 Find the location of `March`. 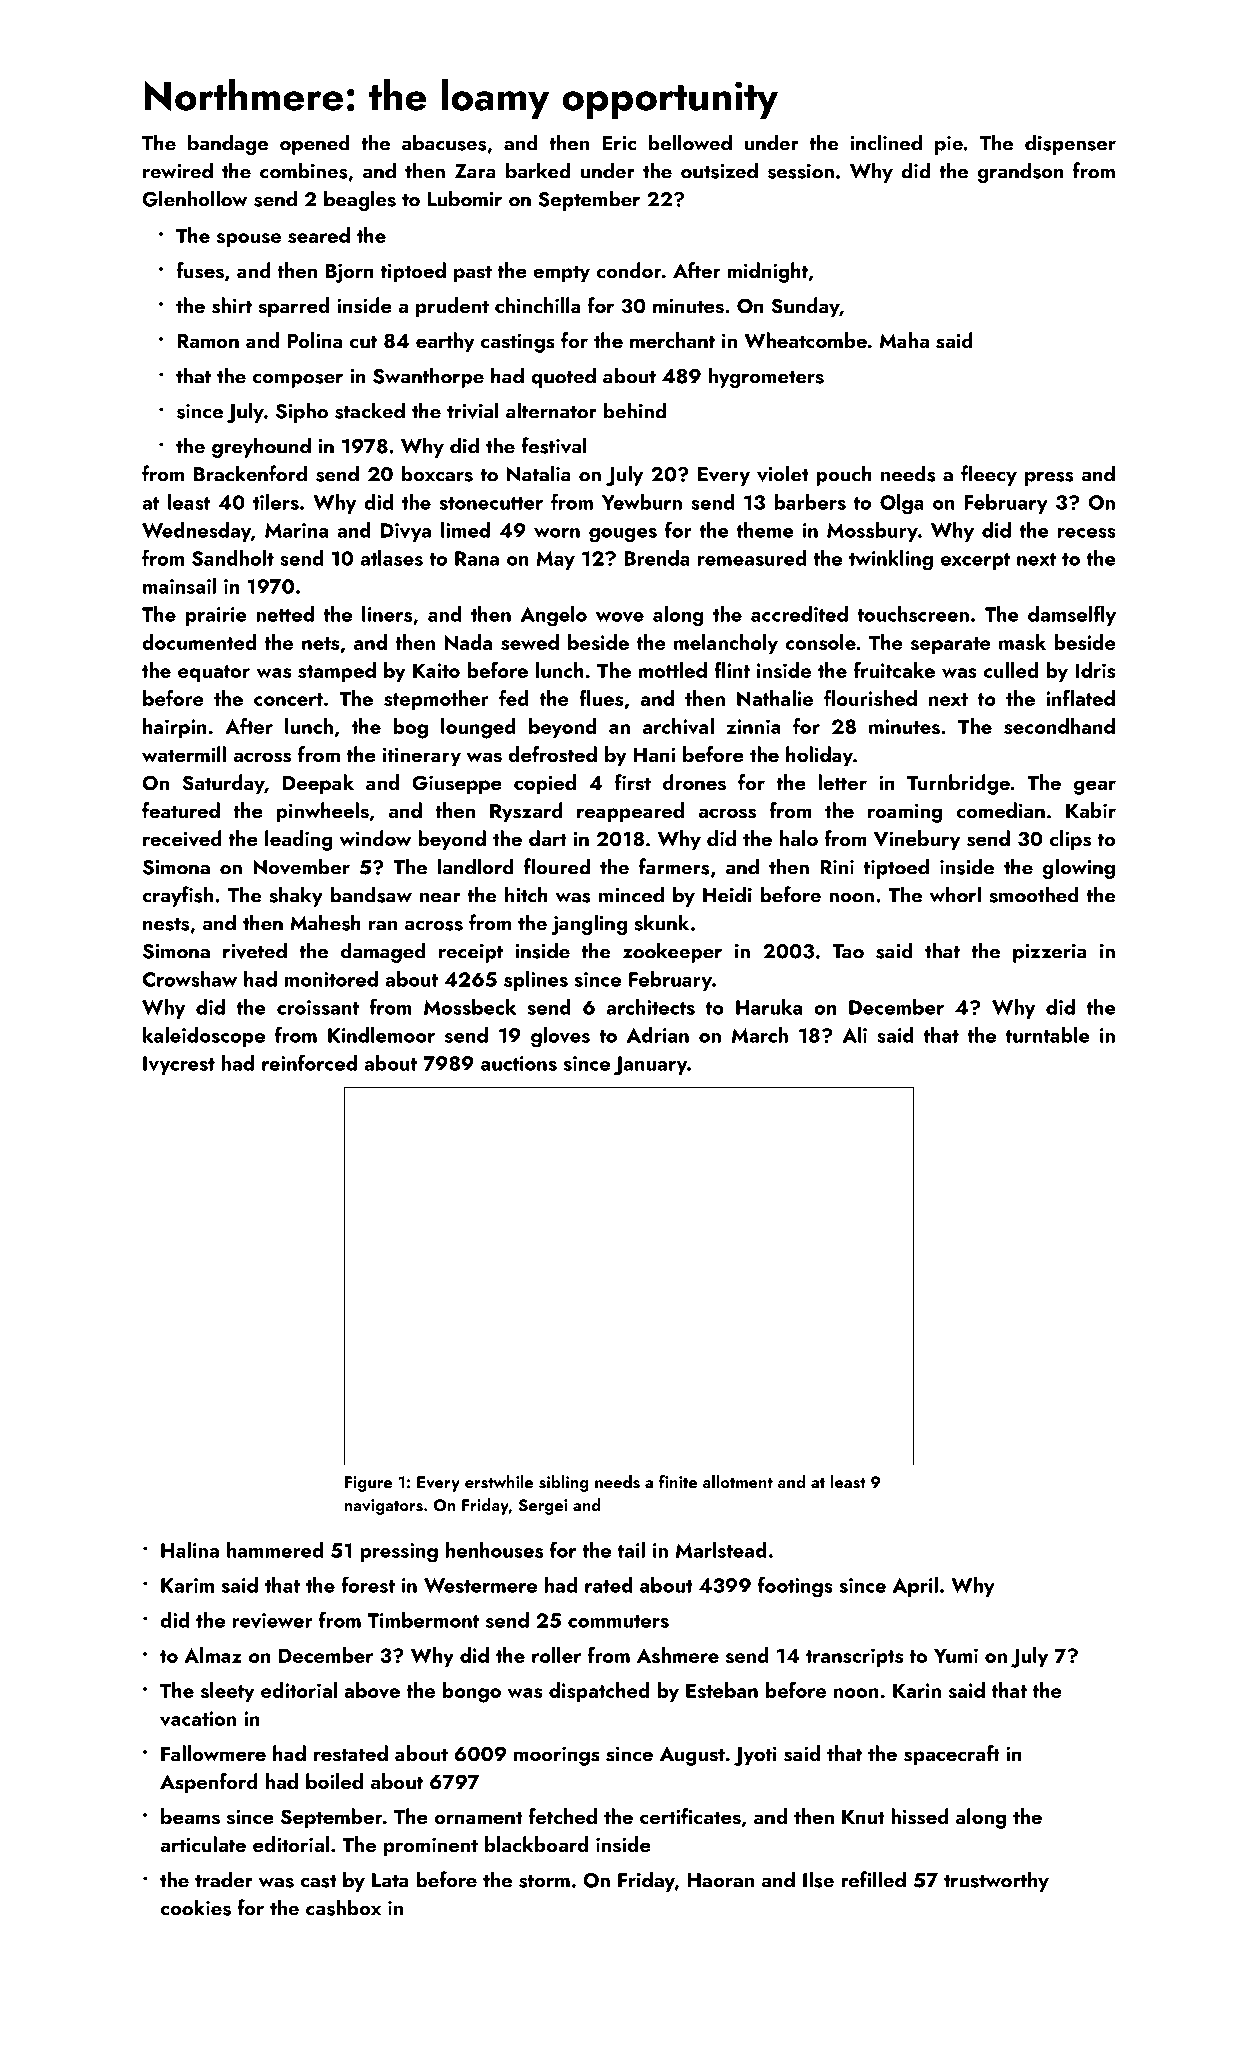

March is located at coordinates (760, 1035).
